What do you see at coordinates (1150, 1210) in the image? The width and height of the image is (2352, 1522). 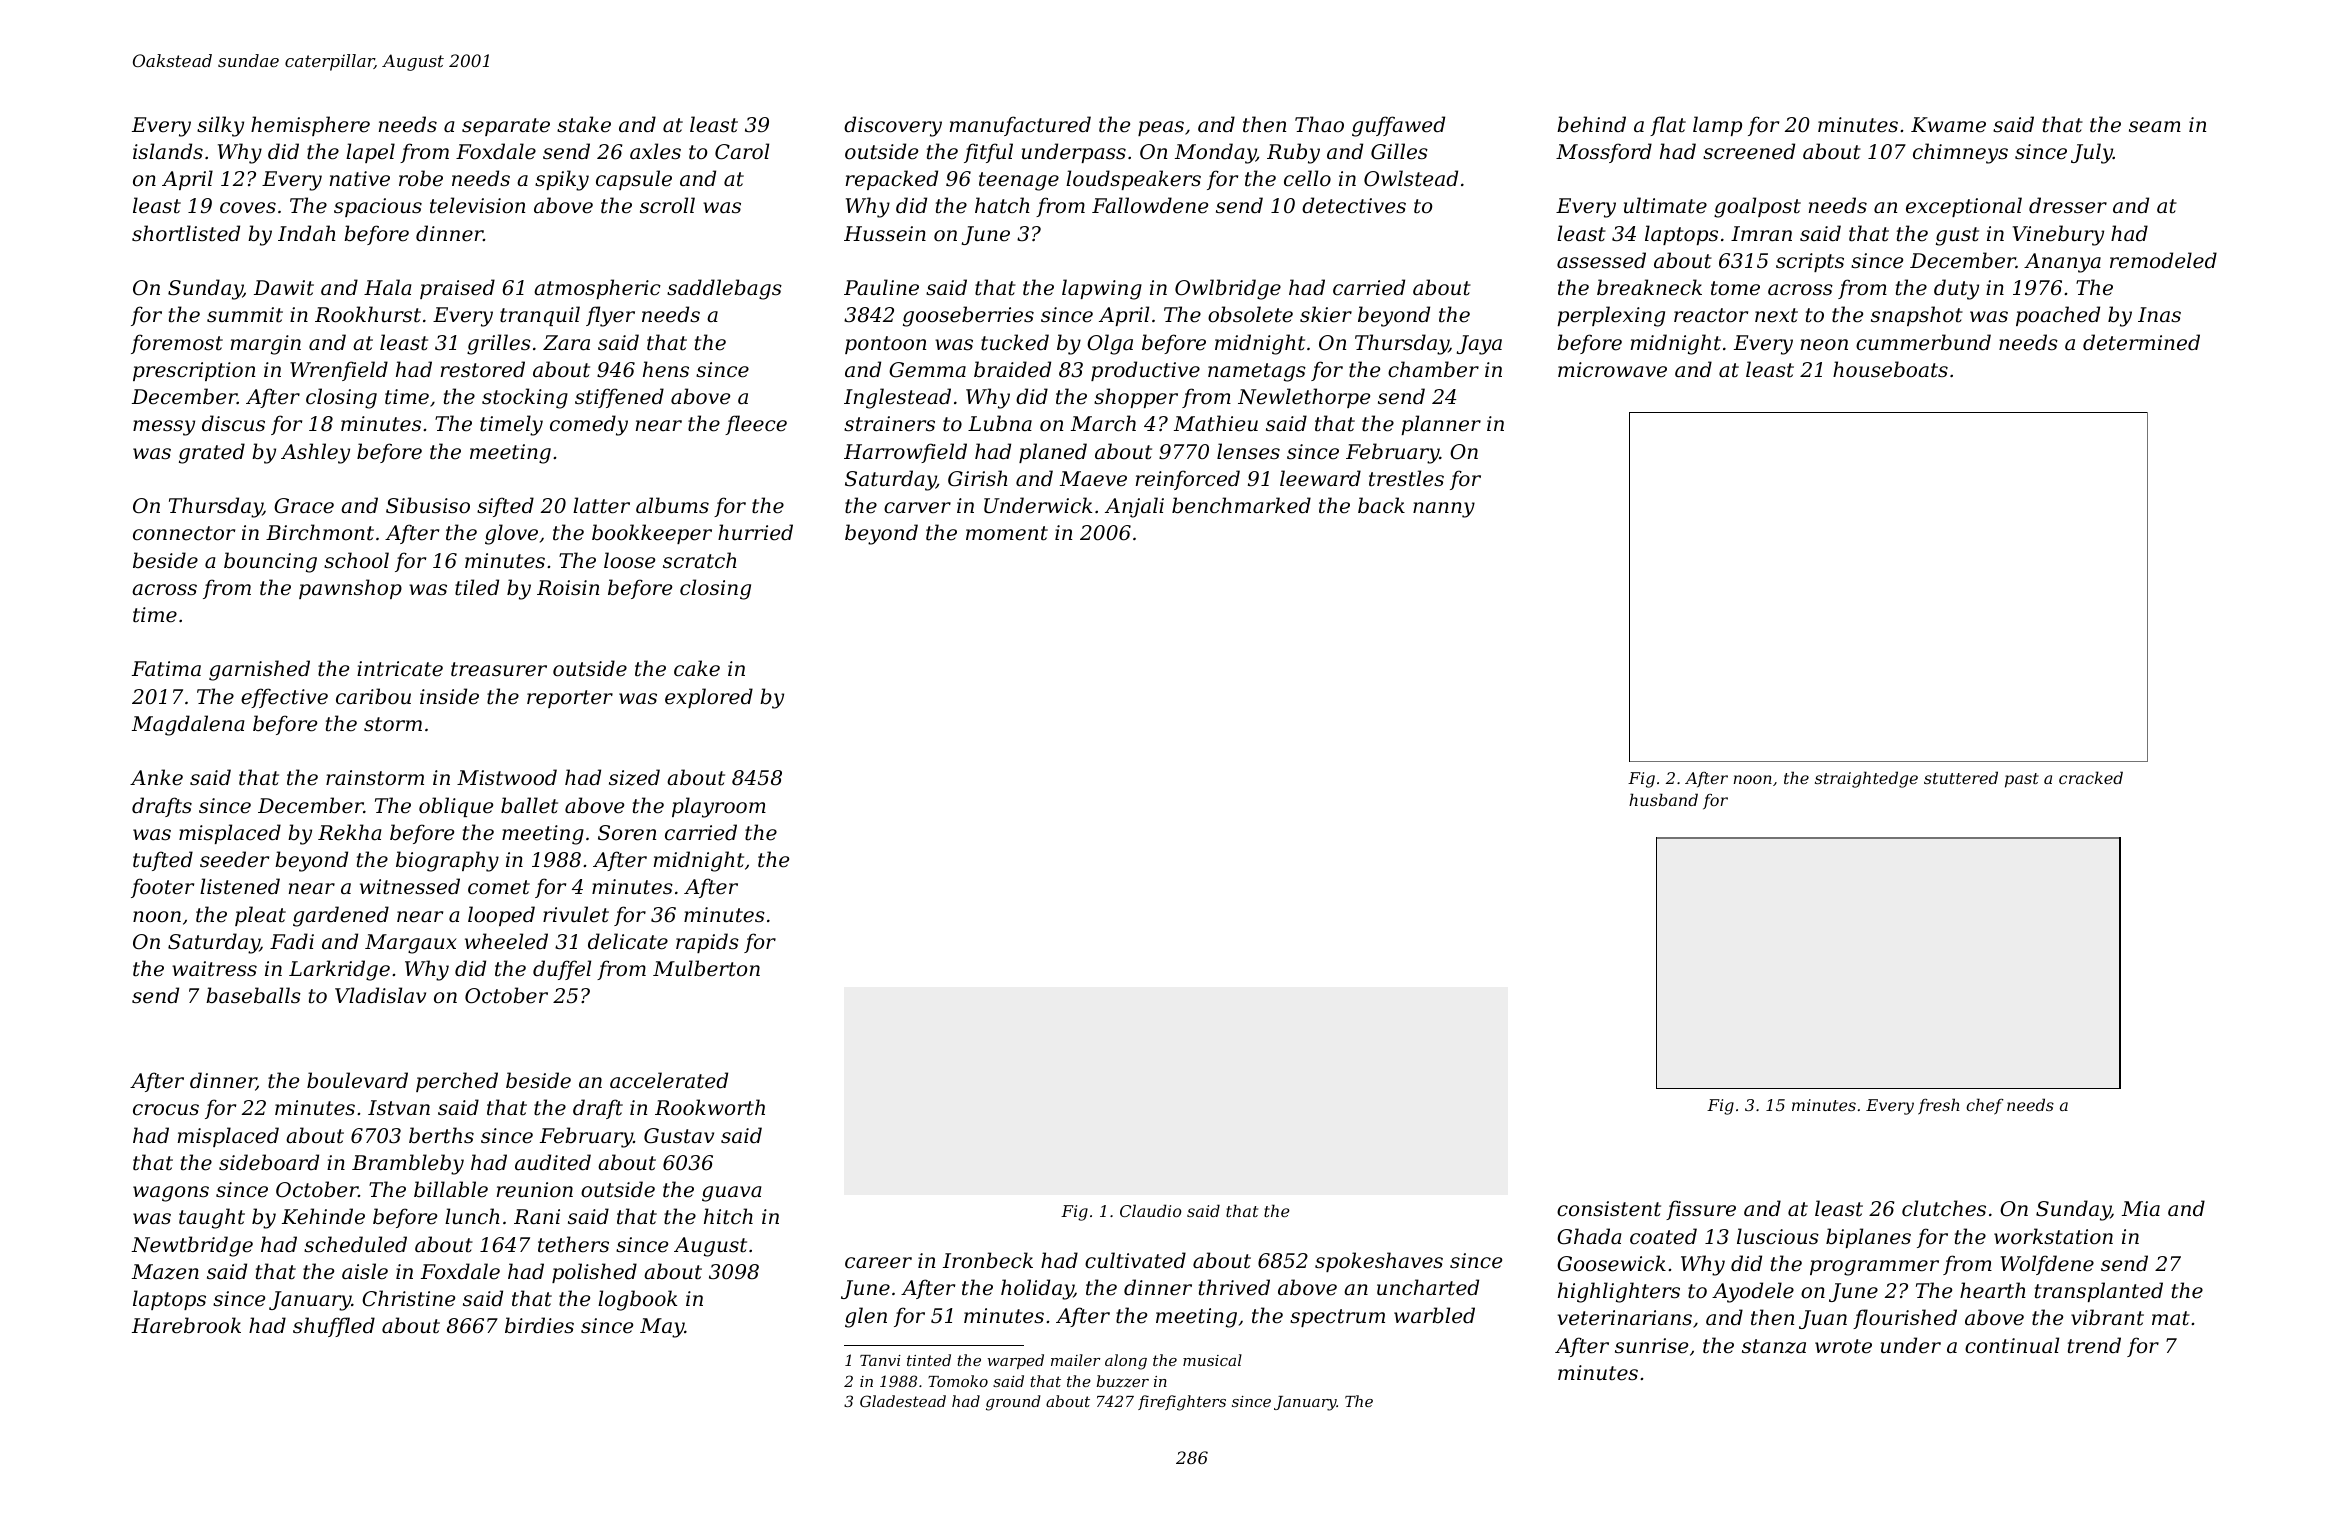 I see `Claudio` at bounding box center [1150, 1210].
